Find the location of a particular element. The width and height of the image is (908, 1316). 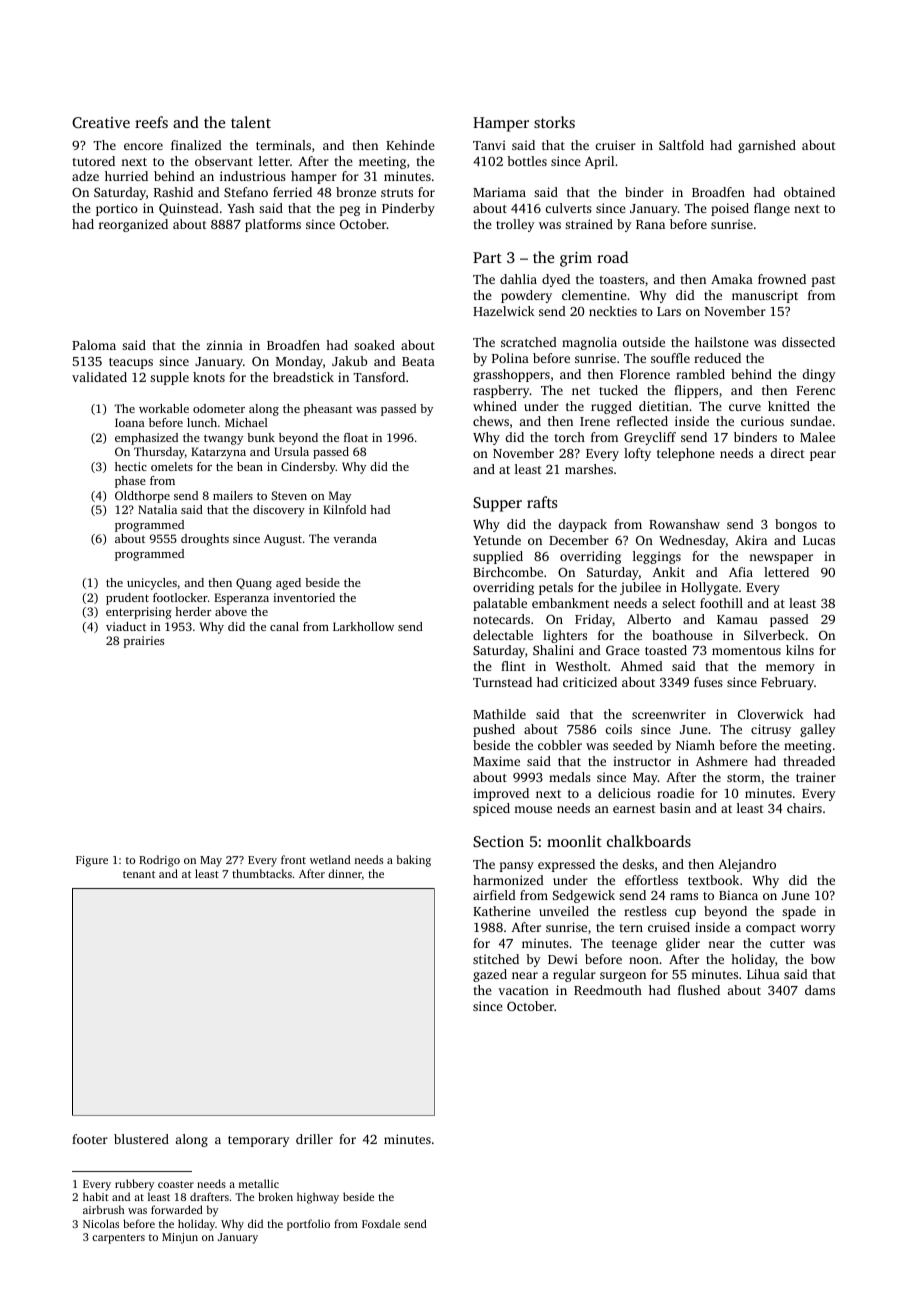

Minjun is located at coordinates (180, 1238).
